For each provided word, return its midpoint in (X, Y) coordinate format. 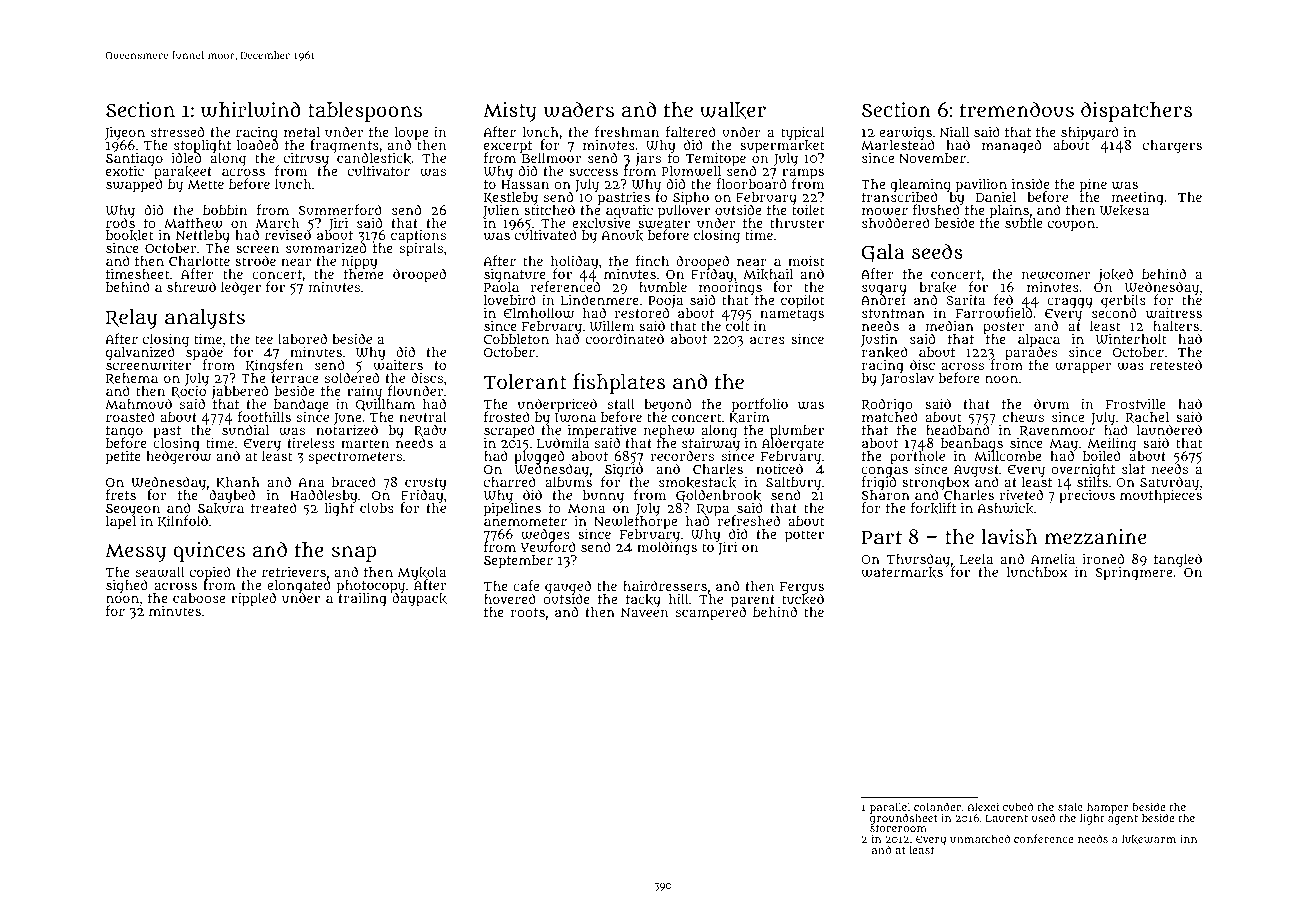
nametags (792, 316)
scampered (711, 614)
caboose (199, 598)
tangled (1178, 560)
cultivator (379, 171)
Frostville (1135, 404)
